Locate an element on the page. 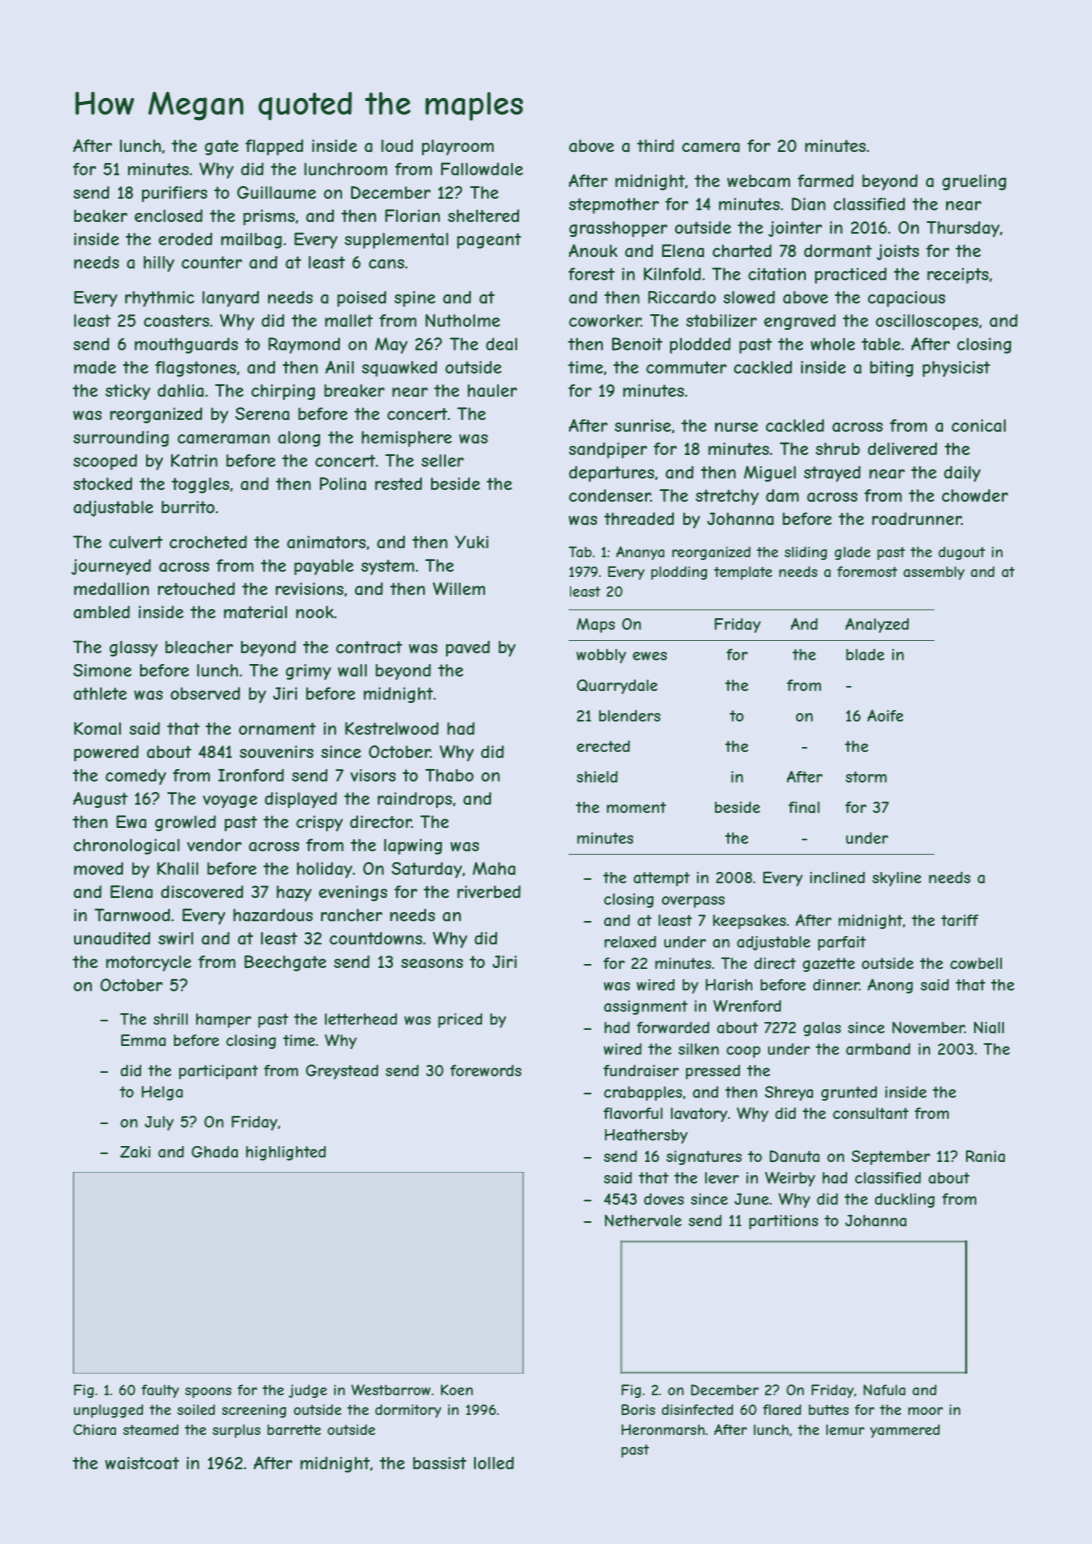  flapped is located at coordinates (274, 147).
